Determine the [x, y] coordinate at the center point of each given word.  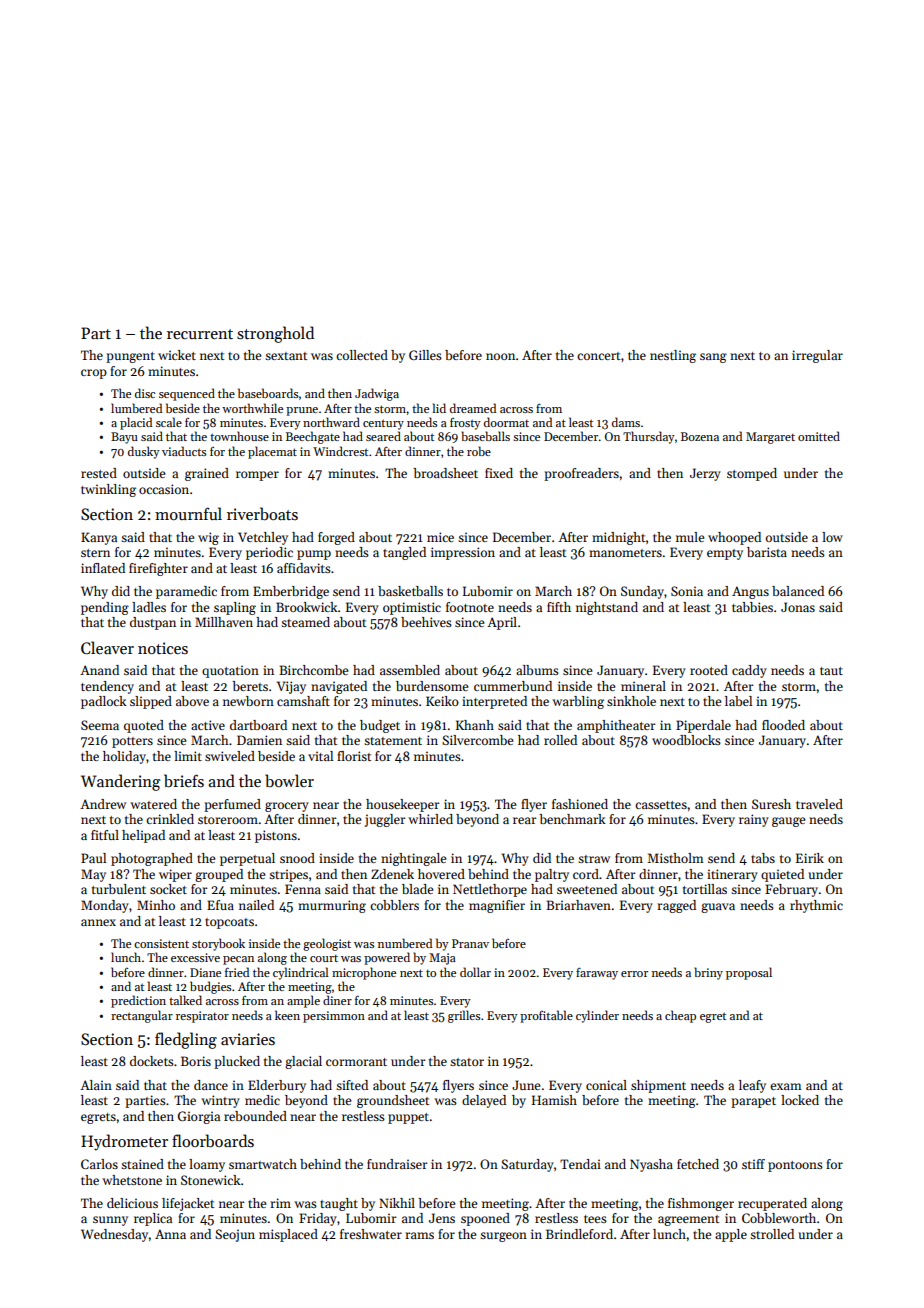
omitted [819, 436]
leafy [752, 1086]
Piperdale [703, 726]
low [832, 537]
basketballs [410, 591]
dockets [152, 1061]
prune [302, 411]
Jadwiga [377, 394]
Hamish [554, 1100]
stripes [288, 875]
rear [525, 820]
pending [105, 608]
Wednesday [114, 1235]
